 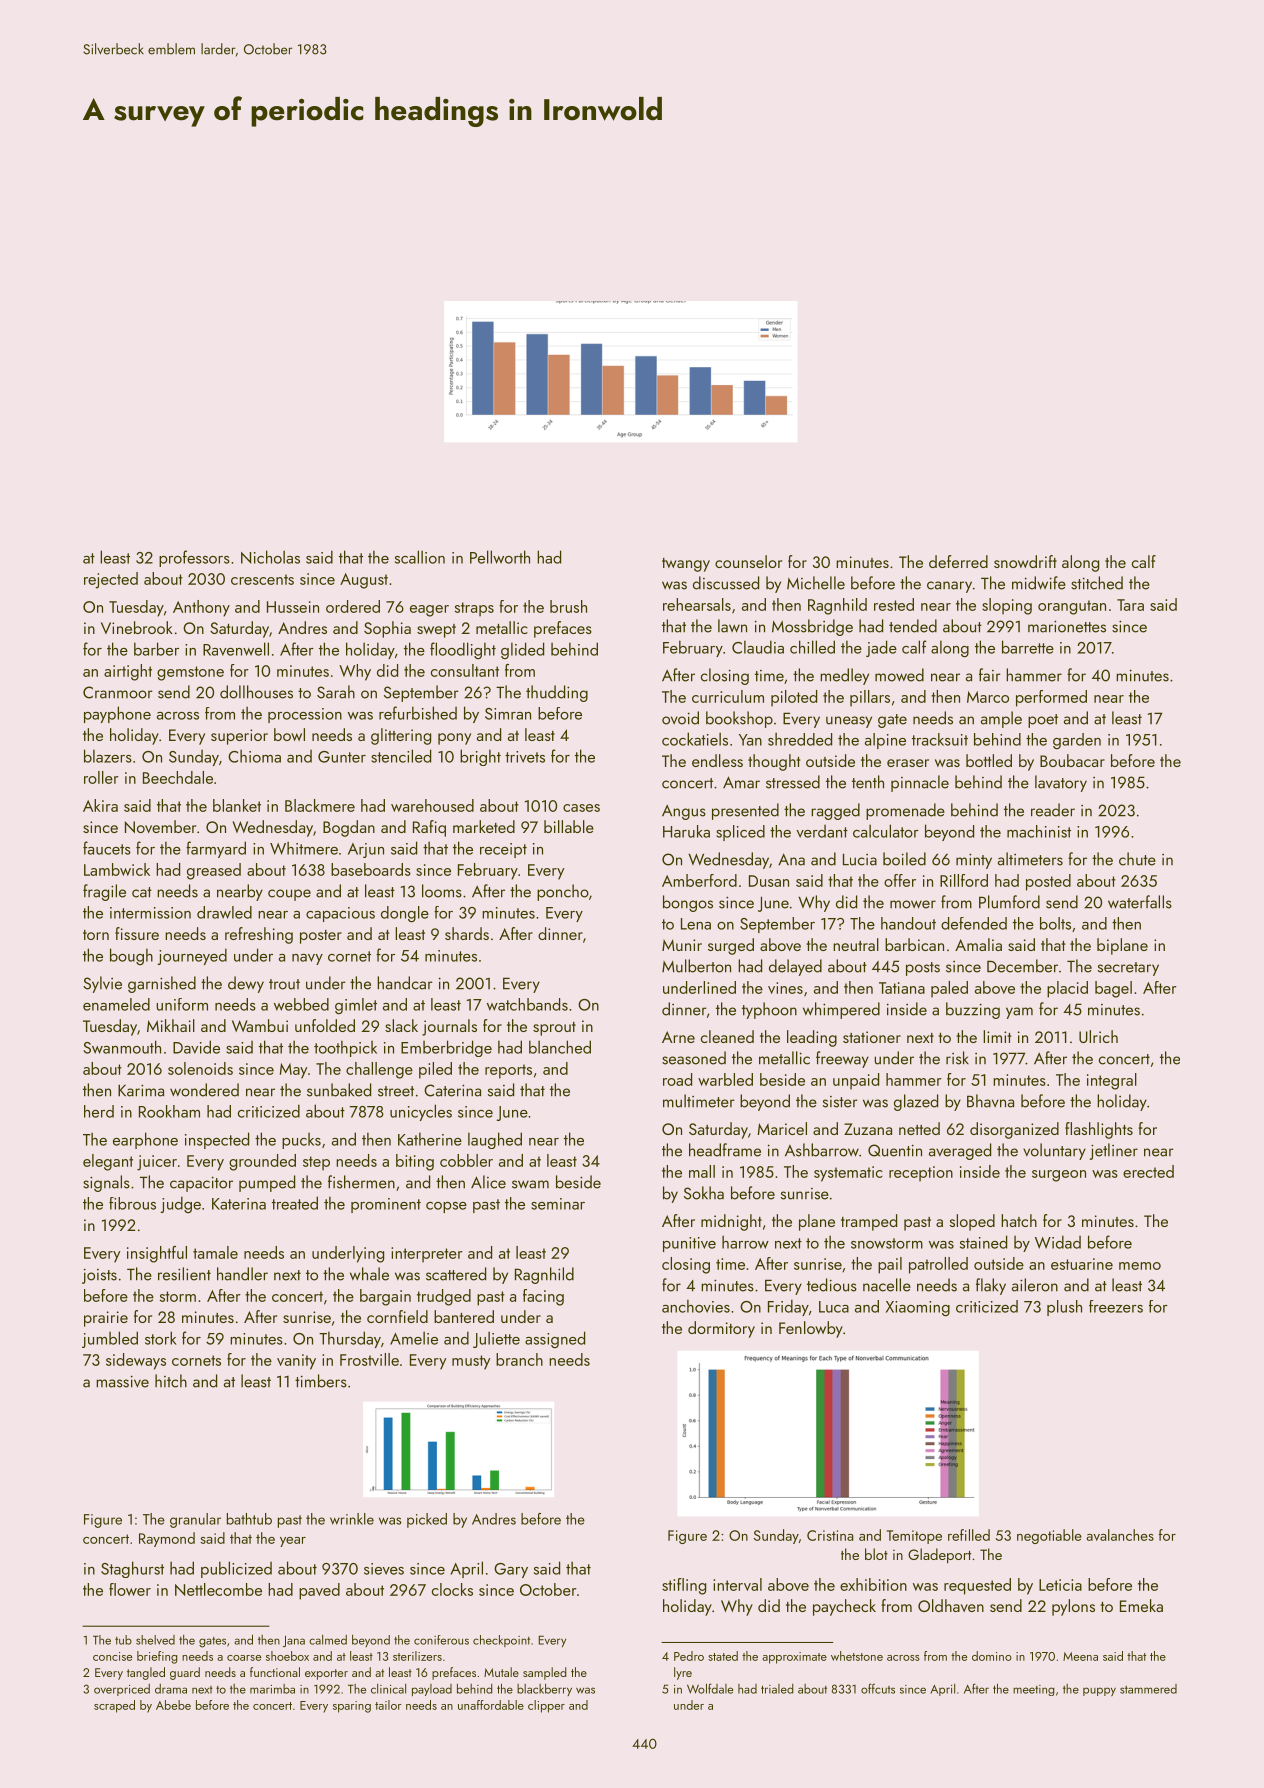 What do you see at coordinates (194, 558) in the screenshot?
I see `professors` at bounding box center [194, 558].
